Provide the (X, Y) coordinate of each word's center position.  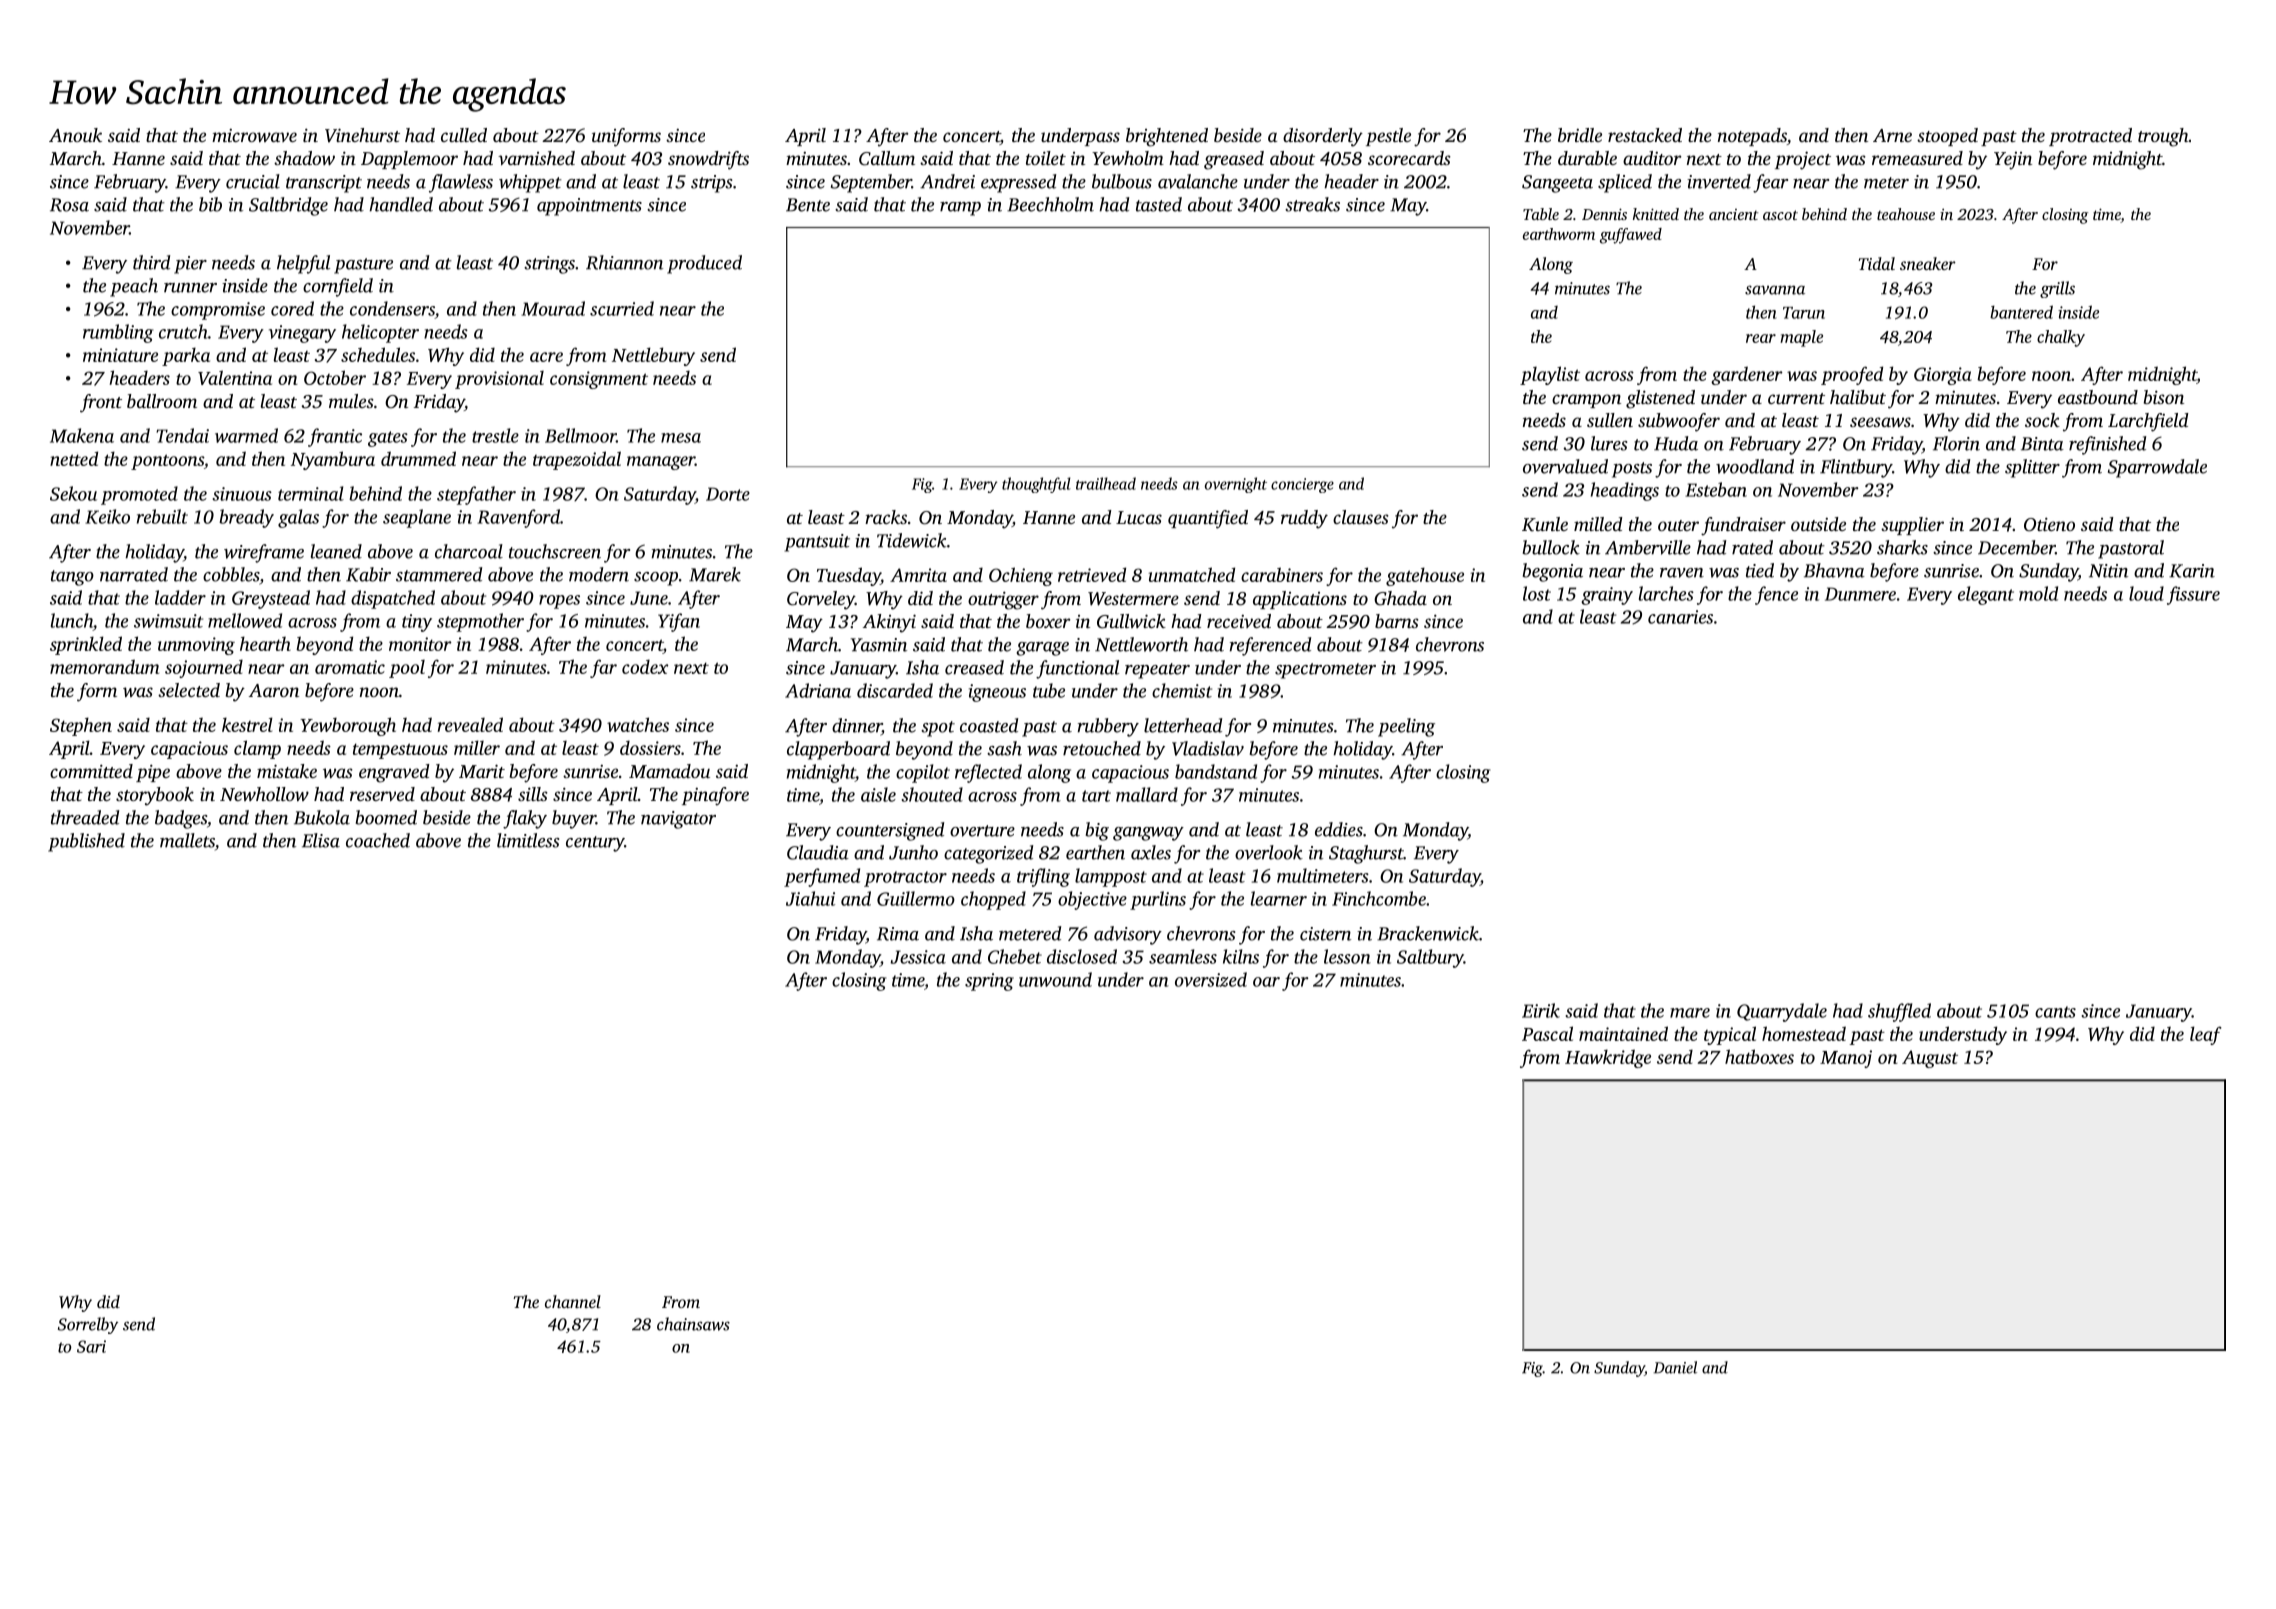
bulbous (1122, 181)
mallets (187, 840)
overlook (1269, 852)
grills (2057, 289)
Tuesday (849, 576)
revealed (470, 724)
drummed (418, 458)
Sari (91, 1346)
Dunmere (1860, 594)
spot (938, 729)
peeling (1406, 727)
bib (210, 204)
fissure (2193, 595)
